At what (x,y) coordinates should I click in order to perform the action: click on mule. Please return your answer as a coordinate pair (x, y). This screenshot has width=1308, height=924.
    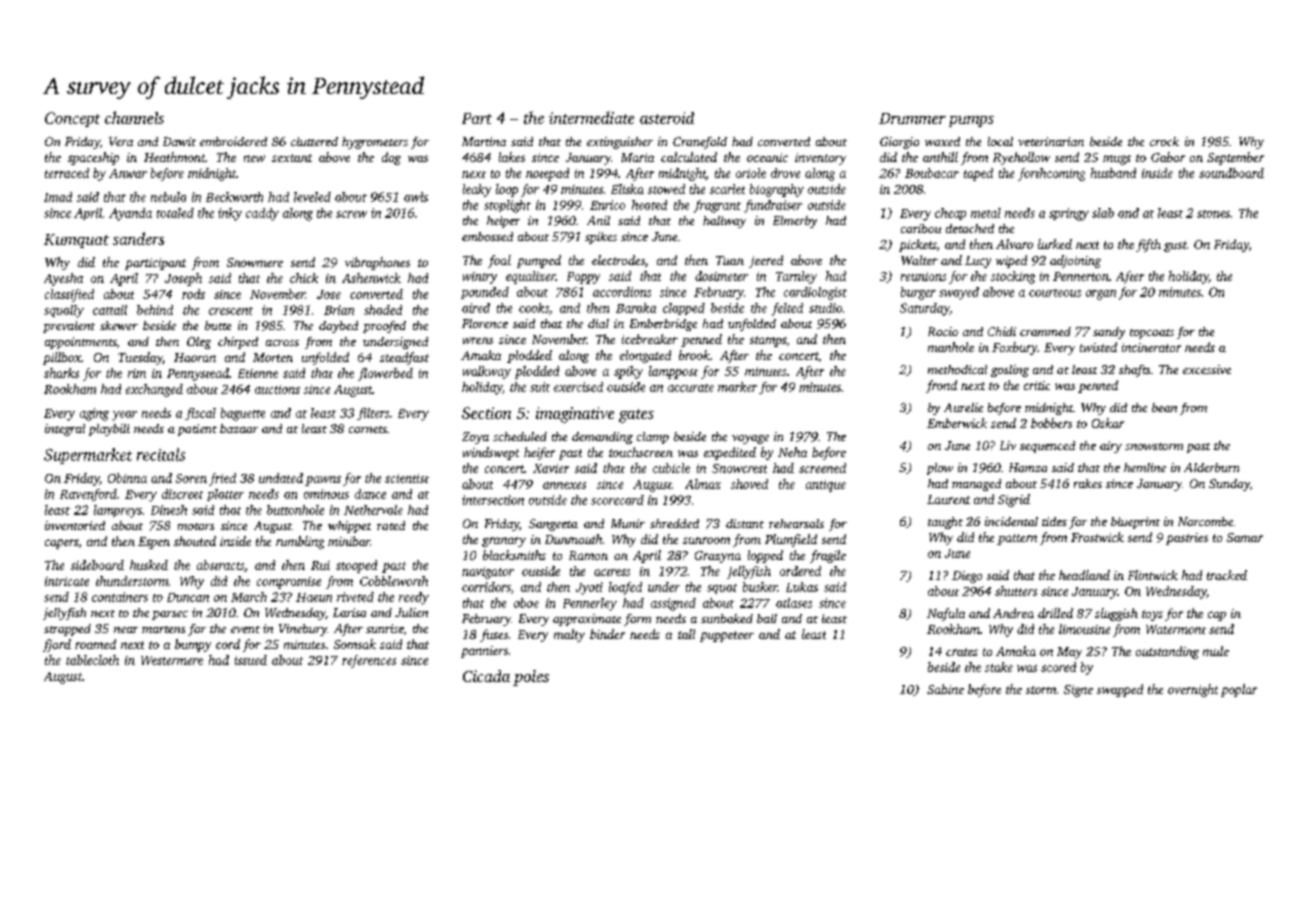
    Looking at the image, I should click on (1216, 651).
